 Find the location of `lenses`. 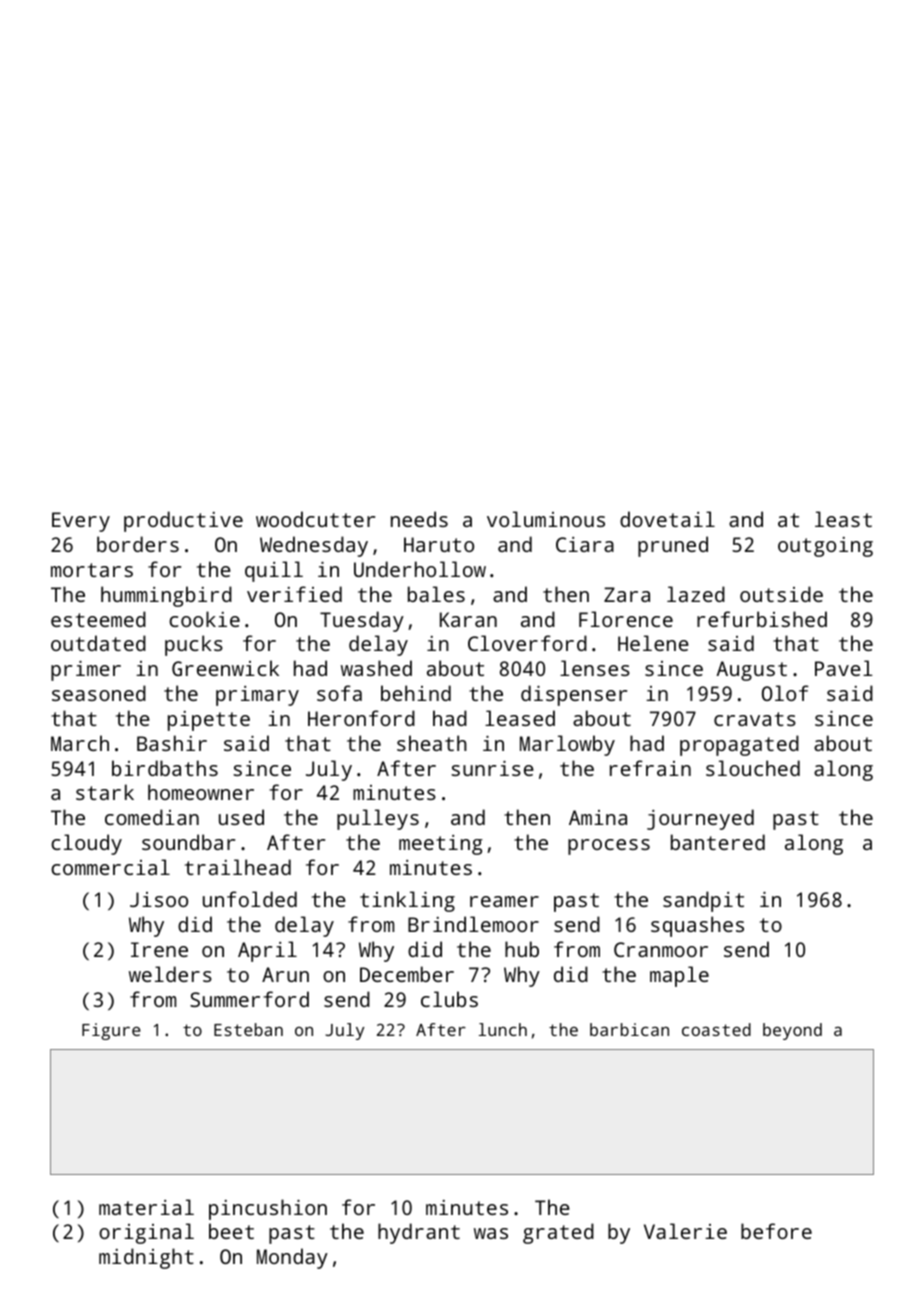

lenses is located at coordinates (595, 668).
